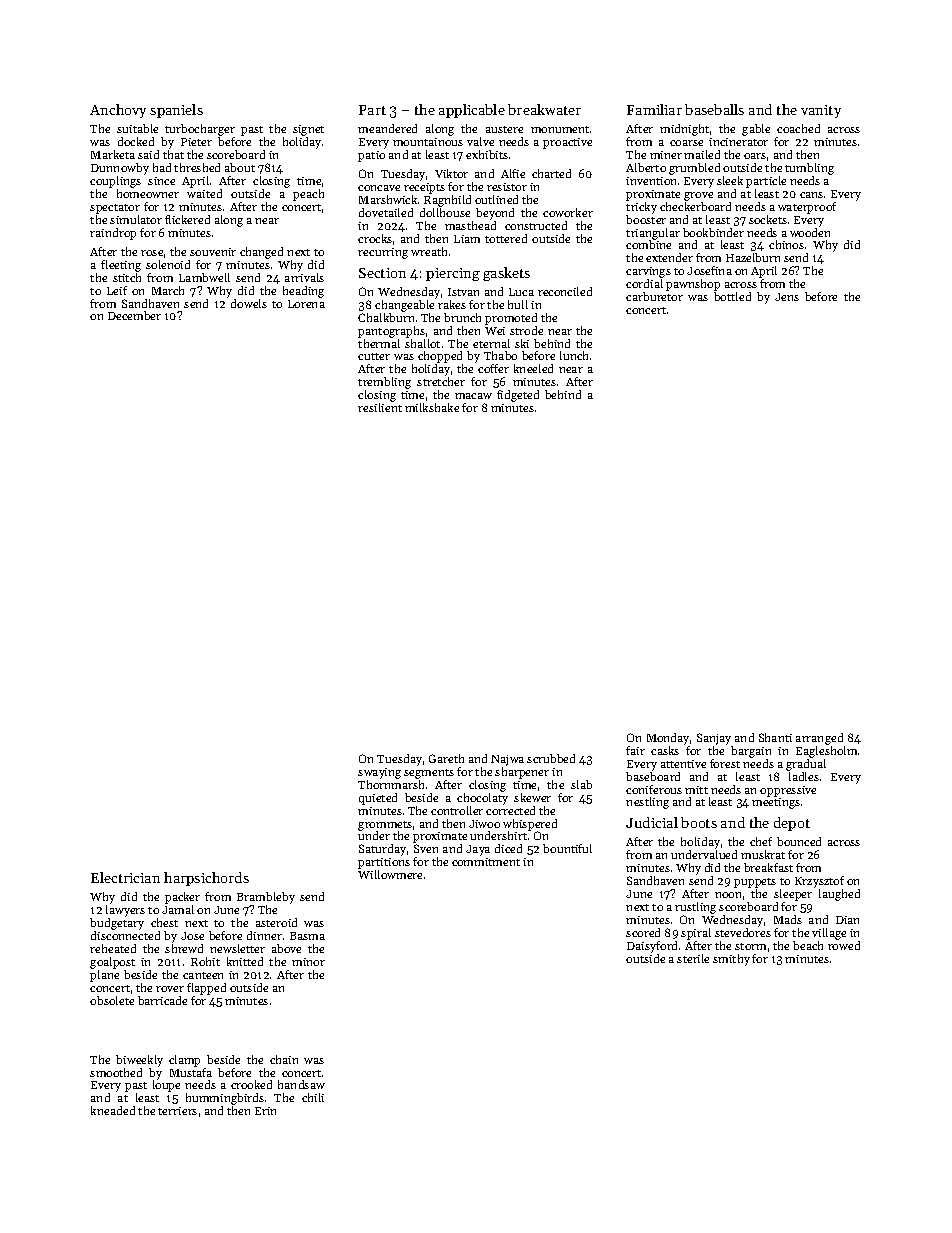 This document has width=952, height=1233. What do you see at coordinates (384, 383) in the document?
I see `trembling` at bounding box center [384, 383].
